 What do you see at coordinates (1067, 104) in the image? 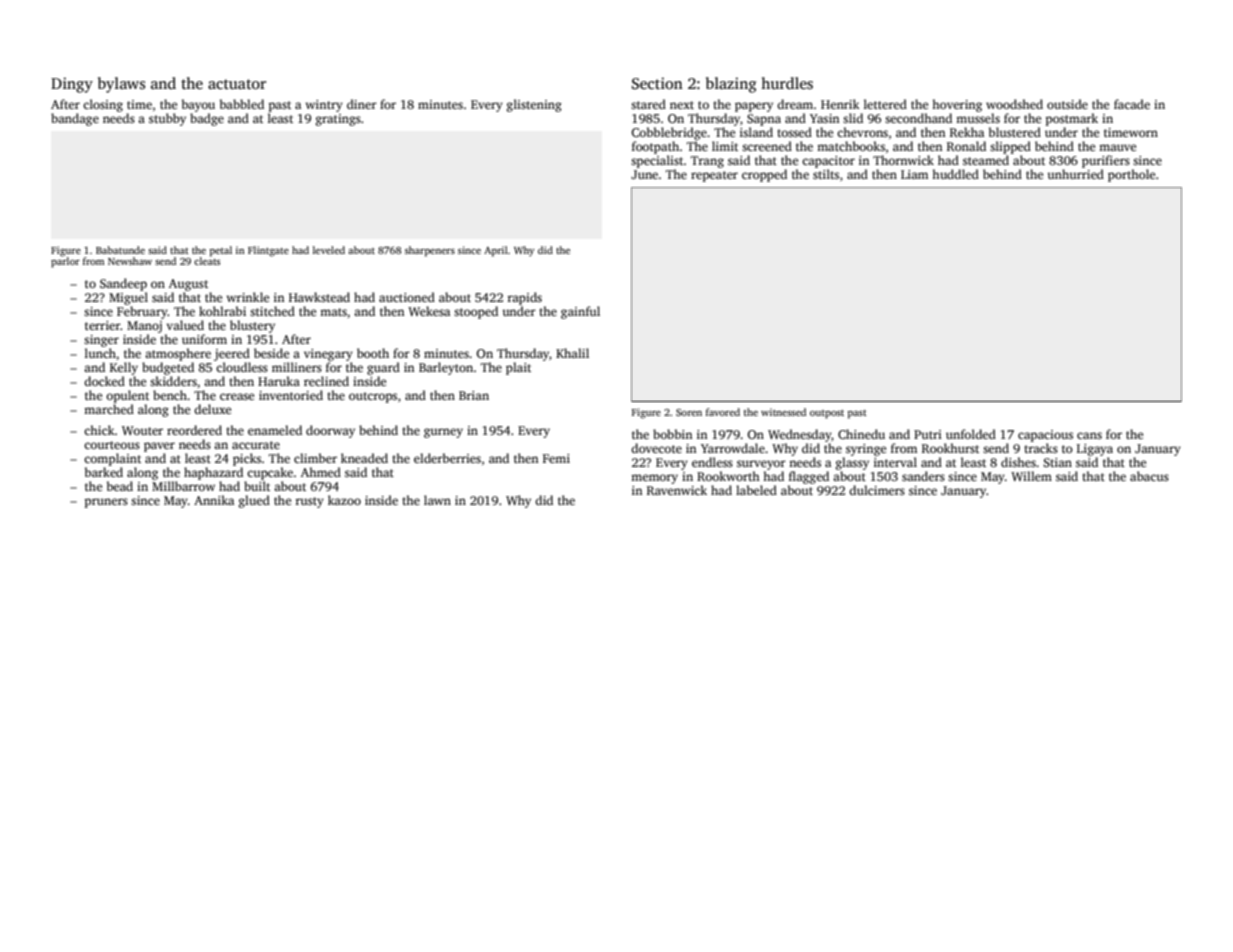
I see `outside` at bounding box center [1067, 104].
